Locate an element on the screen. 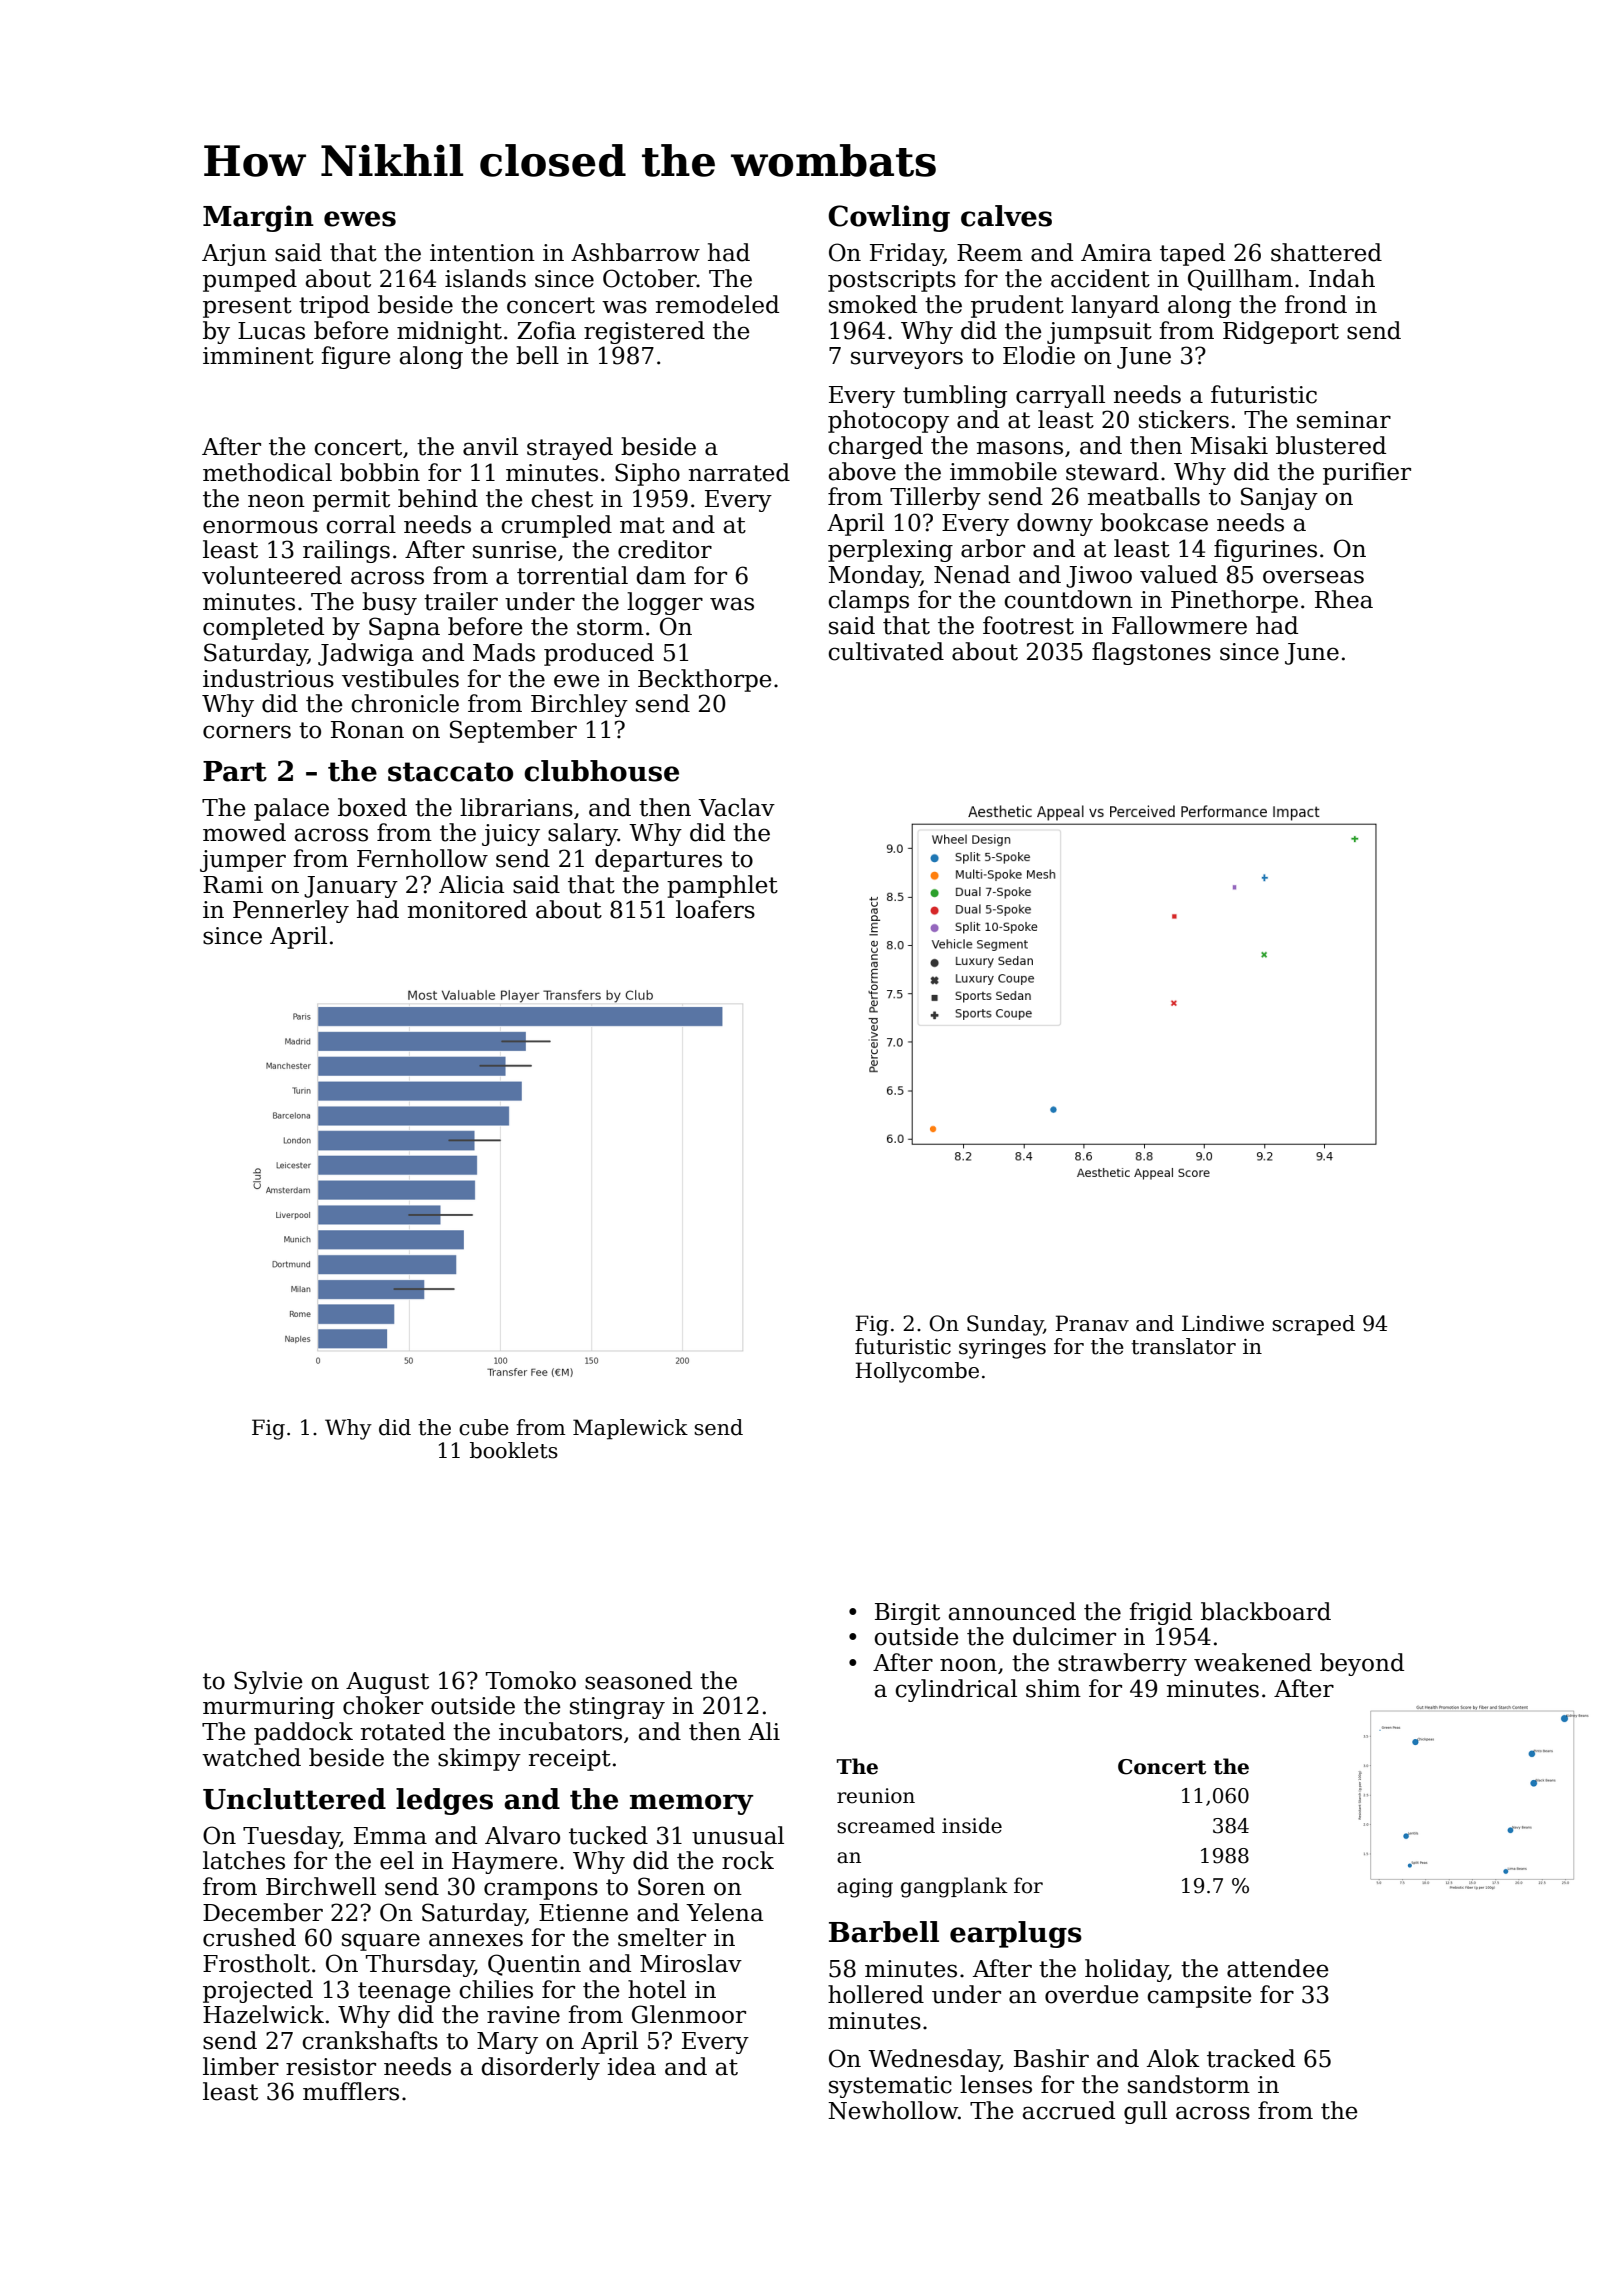 This screenshot has width=1620, height=2292. teenage is located at coordinates (404, 1992).
